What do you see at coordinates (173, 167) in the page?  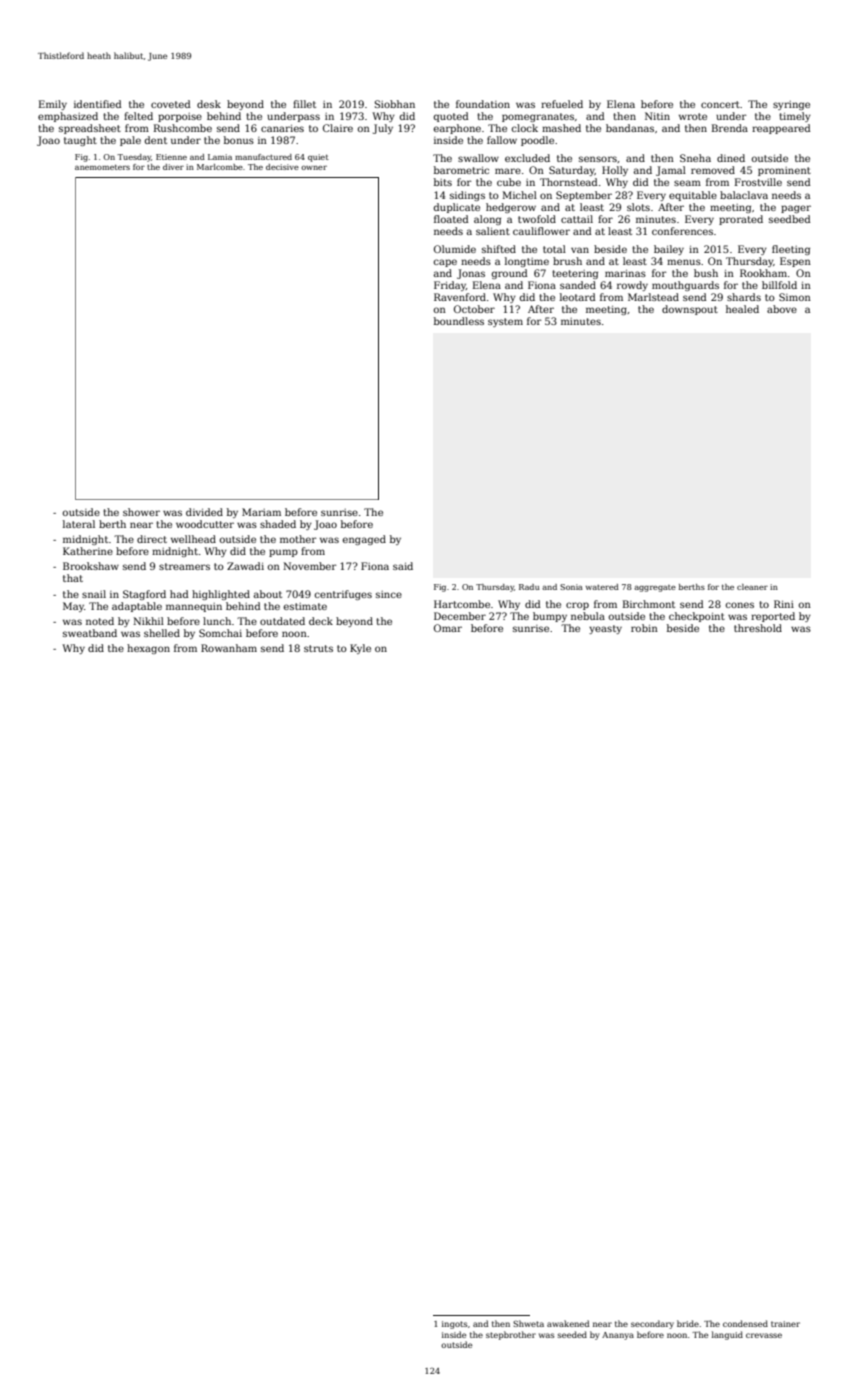 I see `diver` at bounding box center [173, 167].
